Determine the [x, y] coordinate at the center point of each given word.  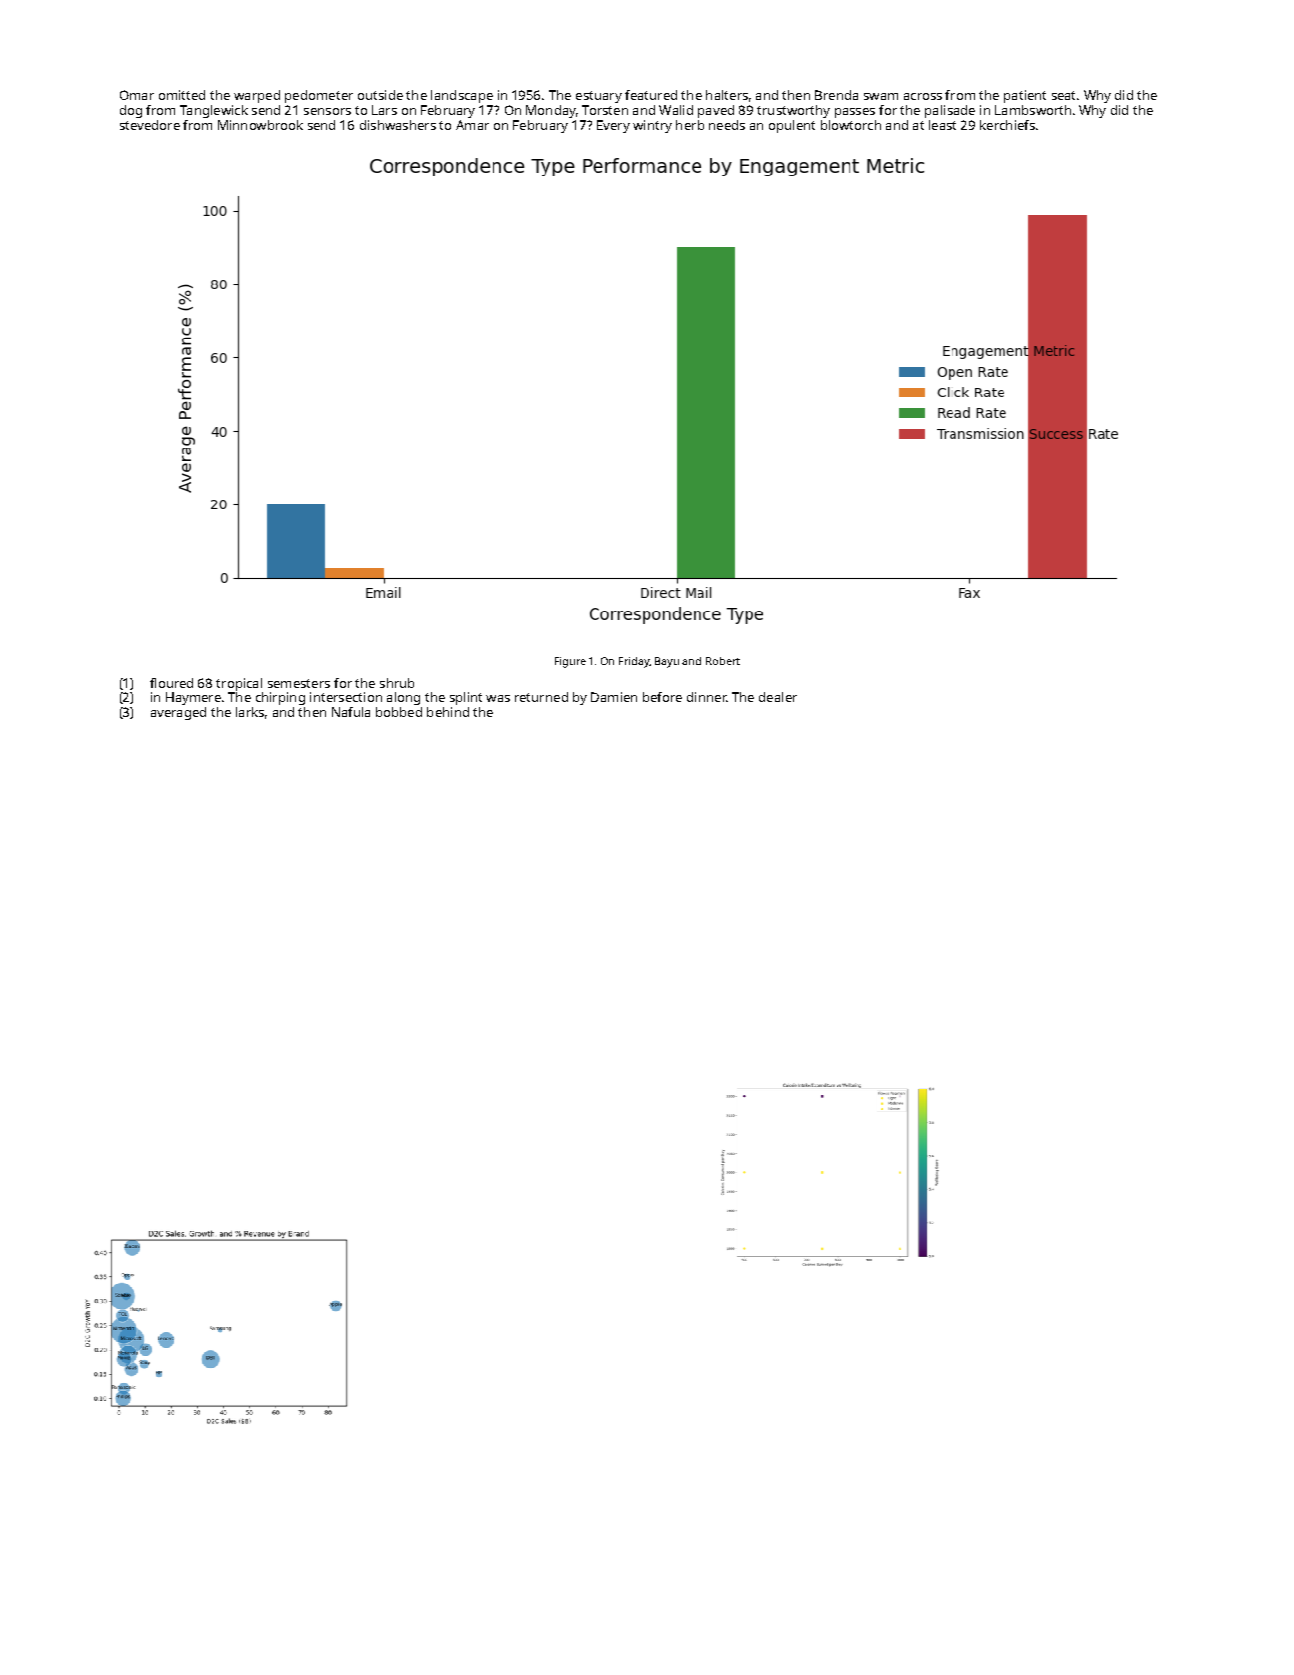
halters [727, 95]
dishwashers [398, 125]
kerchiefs [1007, 125]
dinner [706, 697]
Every [613, 126]
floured [171, 683]
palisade [950, 111]
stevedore [150, 125]
